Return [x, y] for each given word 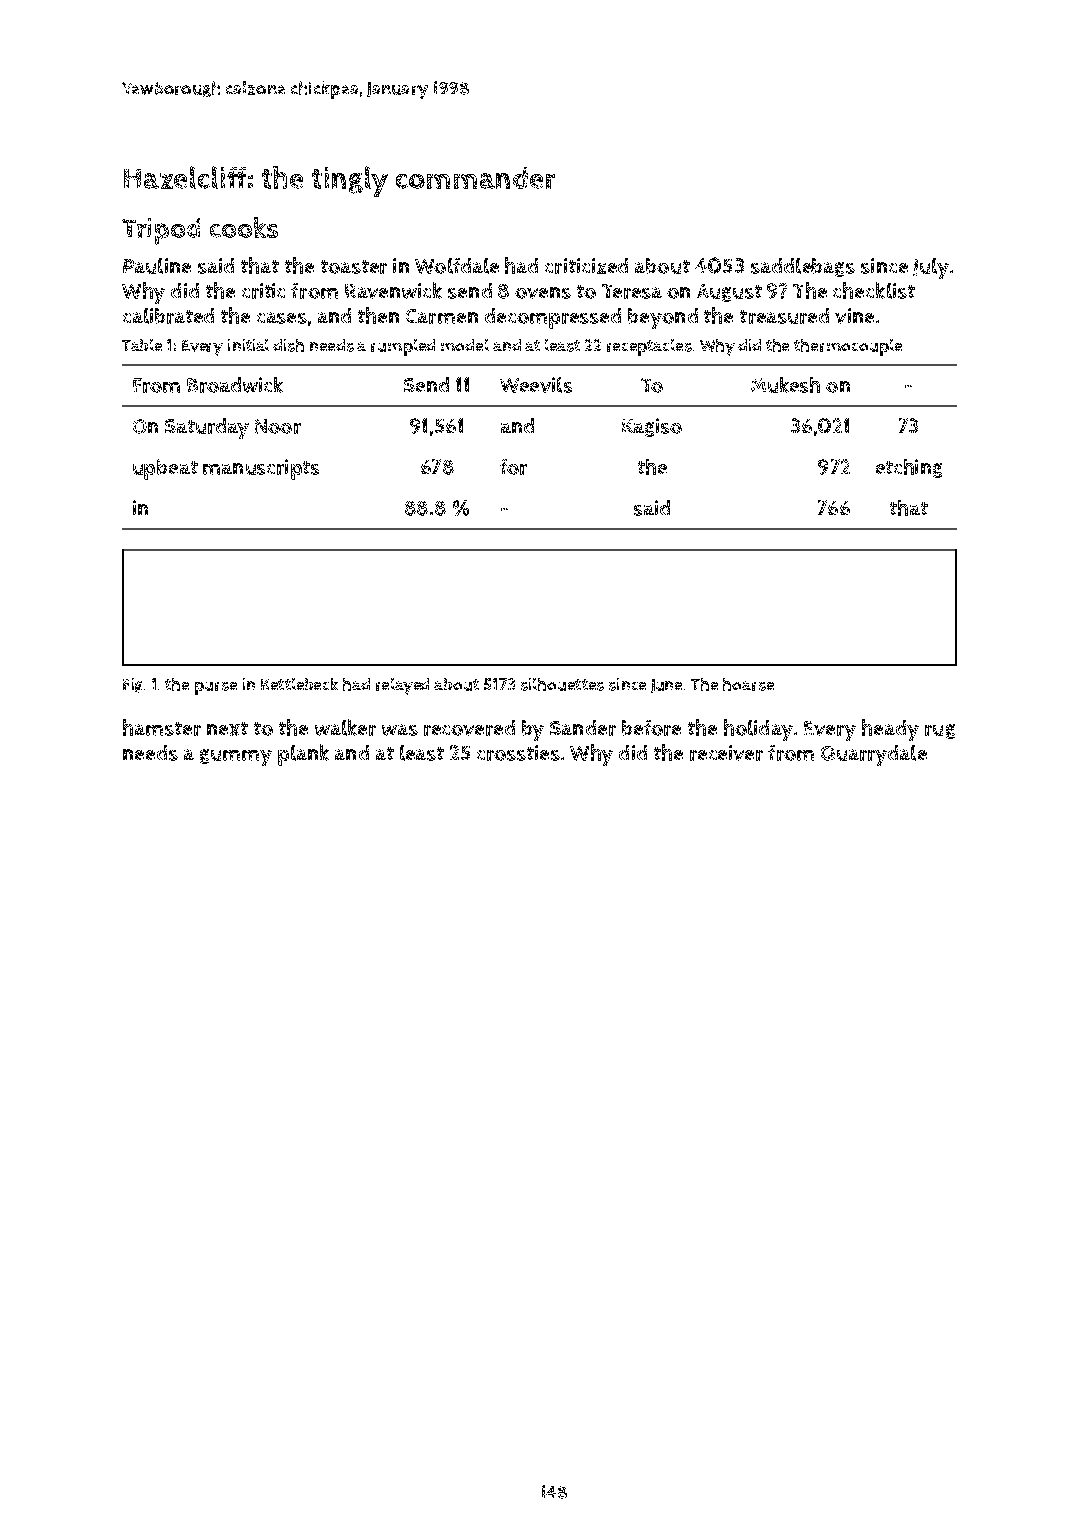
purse [216, 688]
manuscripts [261, 469]
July [931, 268]
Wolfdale [457, 266]
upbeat [165, 469]
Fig [132, 685]
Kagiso [652, 427]
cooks [244, 227]
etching [909, 468]
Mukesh [785, 385]
